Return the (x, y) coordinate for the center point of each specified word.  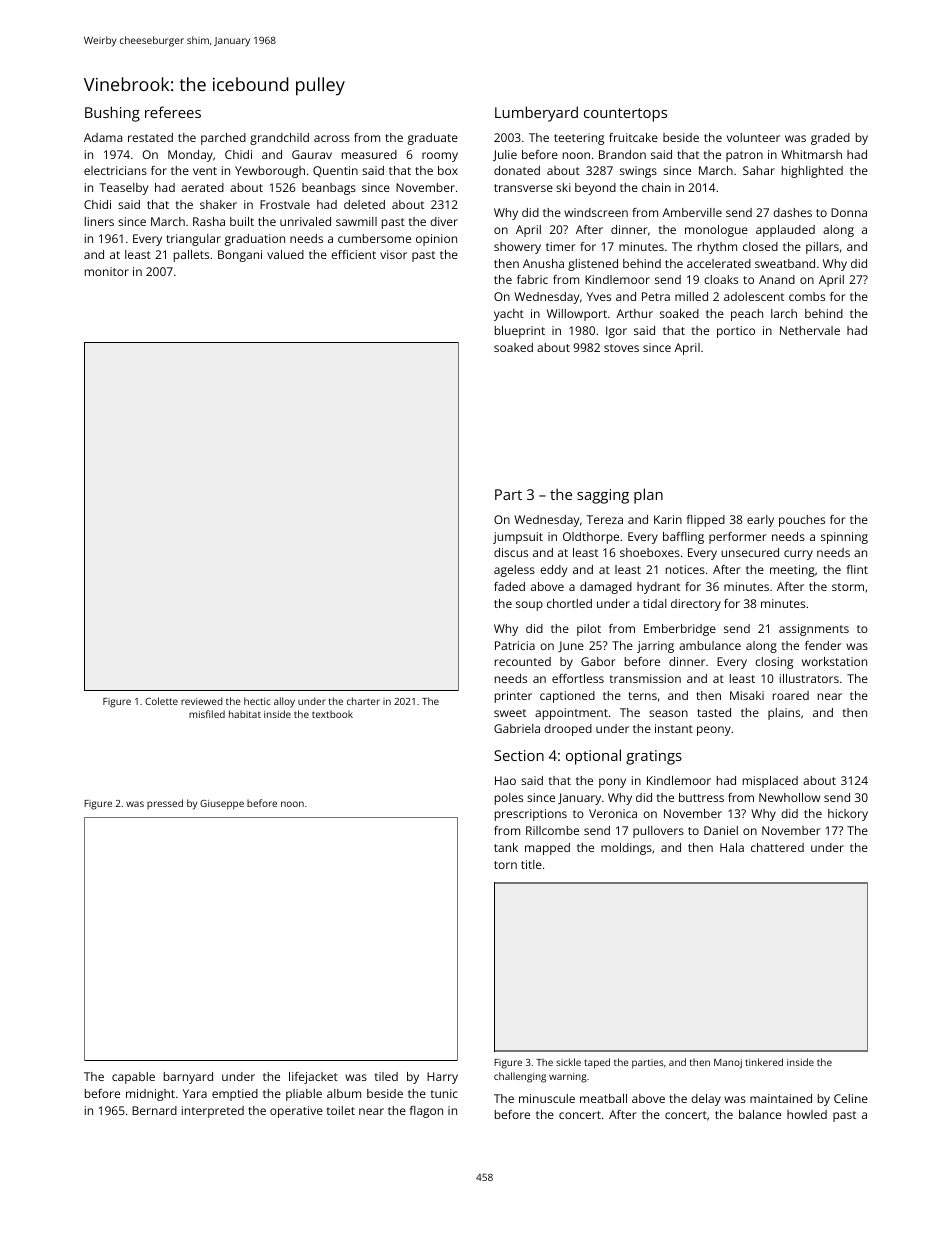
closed (760, 246)
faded (509, 586)
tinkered (764, 1062)
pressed (165, 804)
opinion (436, 240)
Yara (195, 1093)
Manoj (728, 1064)
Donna (849, 212)
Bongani (240, 256)
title (531, 864)
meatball (603, 1098)
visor (393, 254)
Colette (161, 701)
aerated (202, 187)
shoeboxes (650, 552)
